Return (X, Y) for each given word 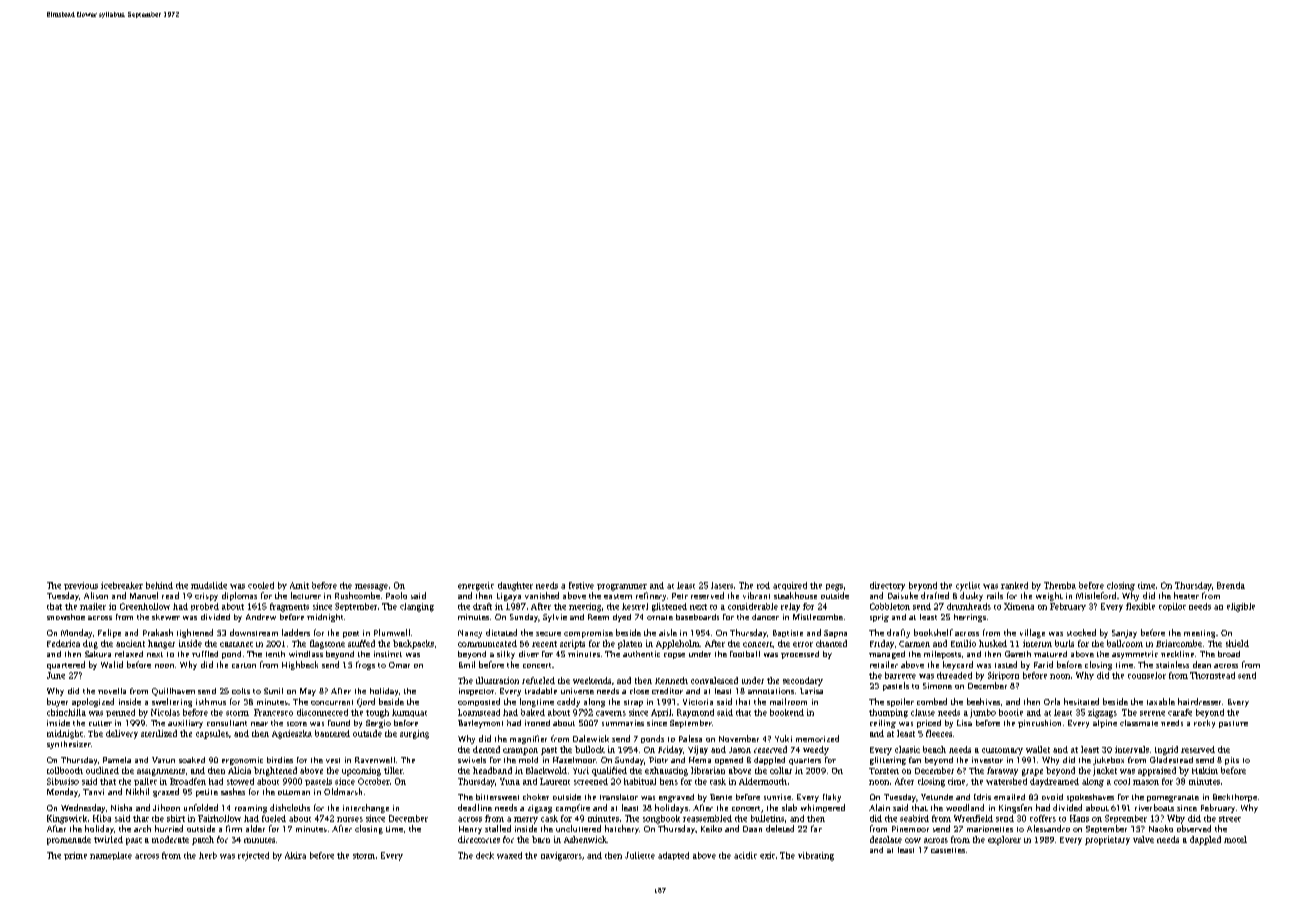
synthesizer (69, 745)
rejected (253, 856)
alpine (1105, 724)
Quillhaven (173, 692)
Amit (299, 585)
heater (1186, 595)
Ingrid (1166, 750)
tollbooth (65, 770)
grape (1032, 772)
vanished (542, 595)
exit (767, 855)
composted (479, 702)
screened (591, 781)
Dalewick (591, 738)
